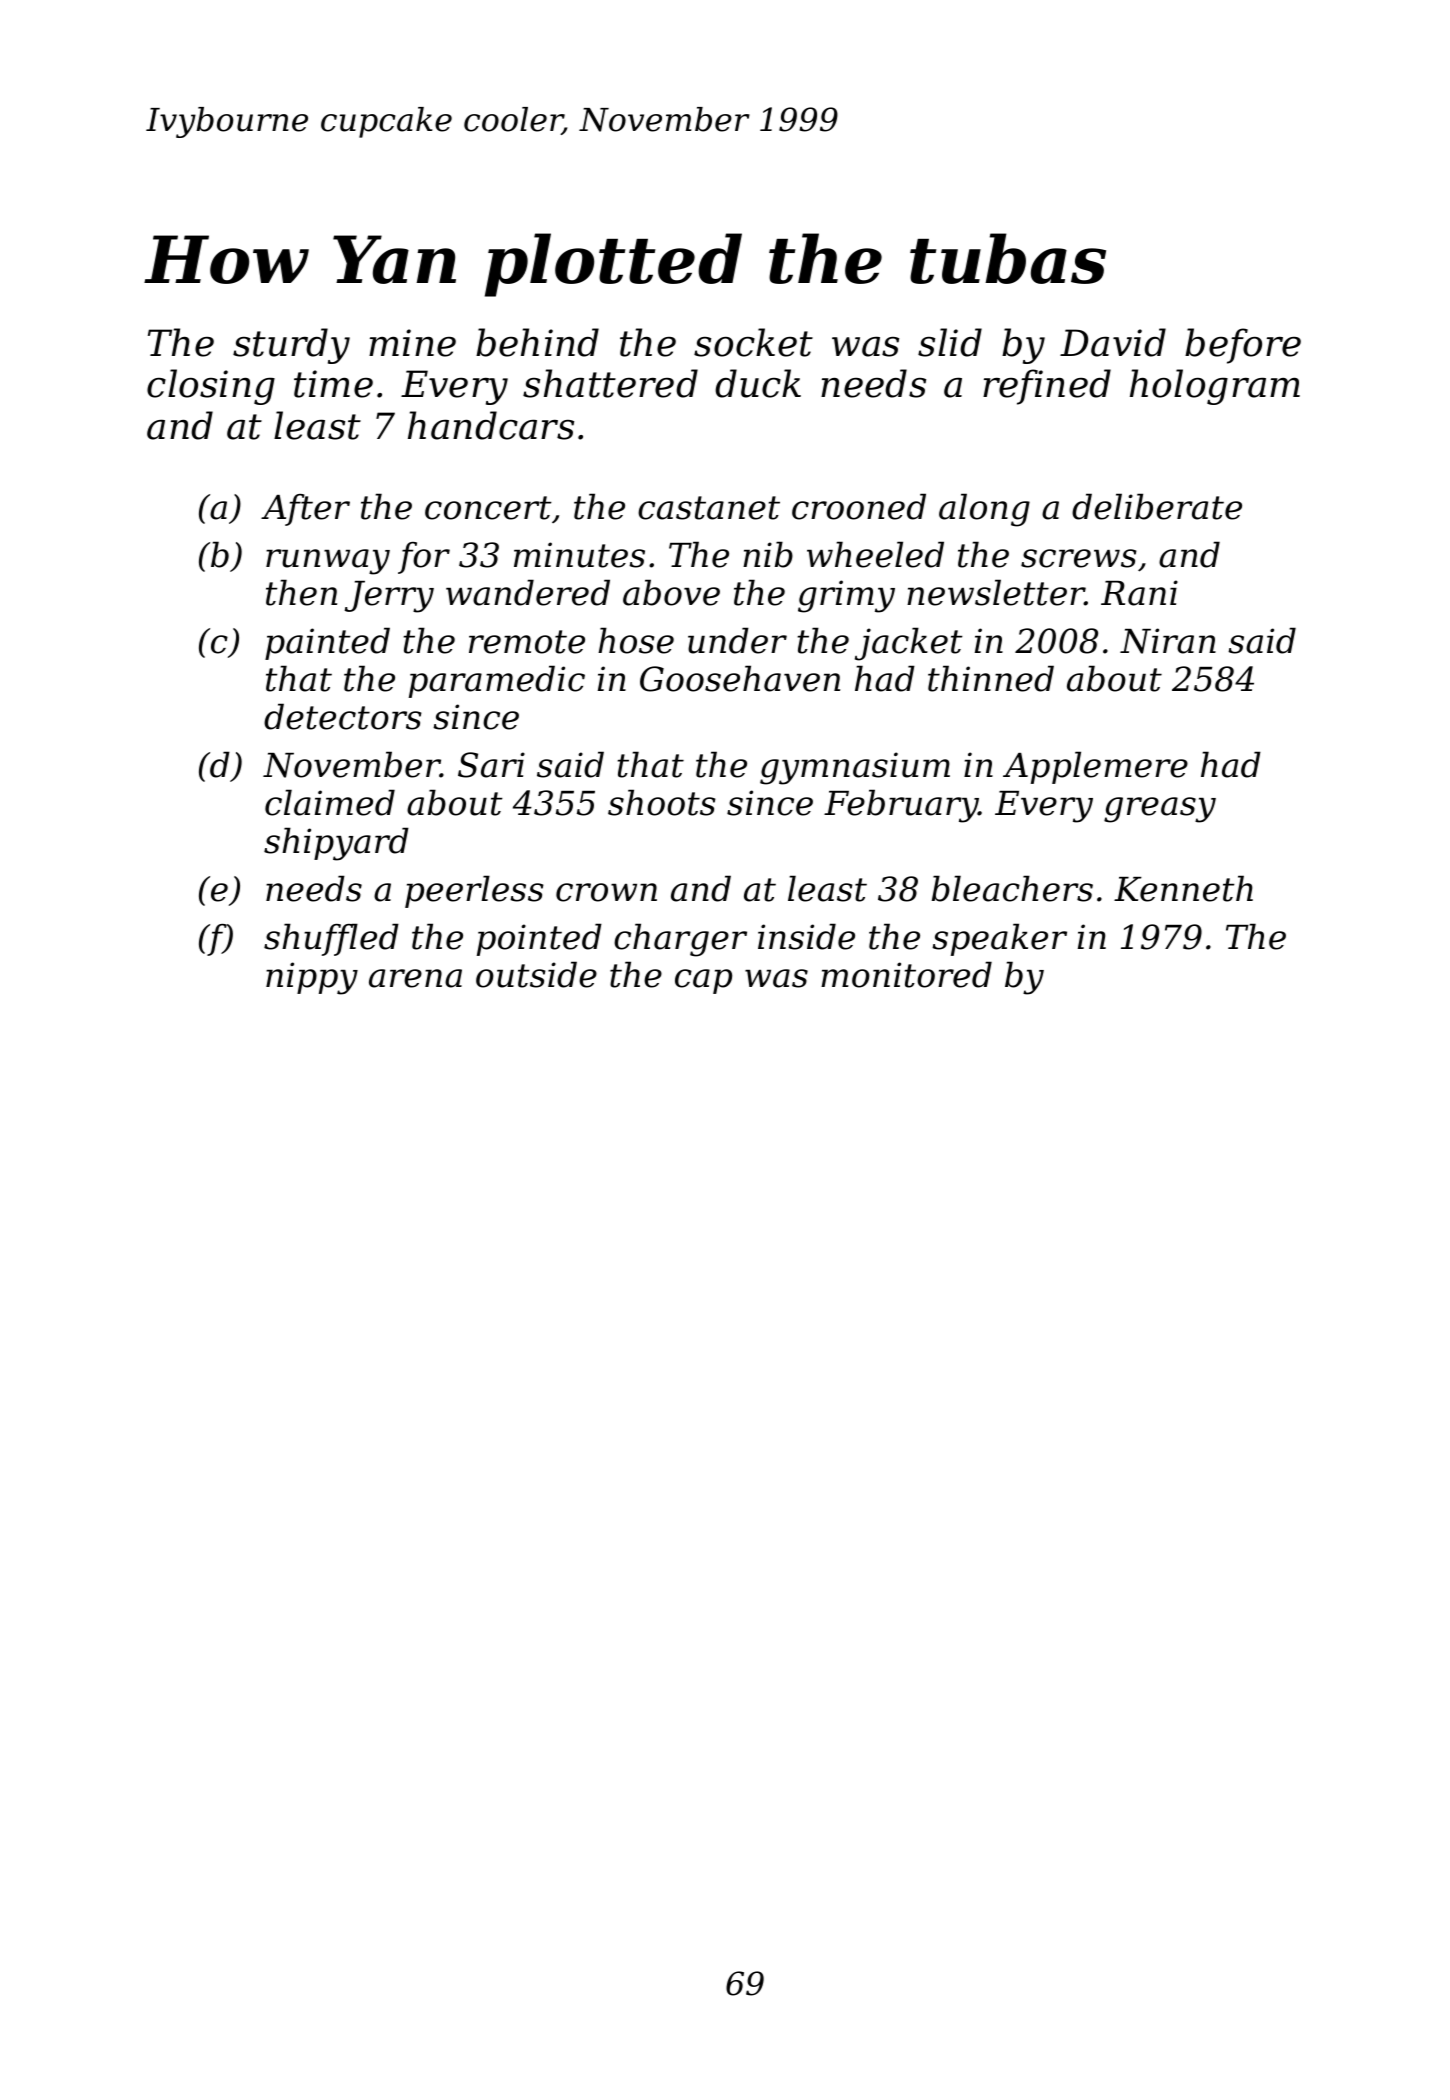 The height and width of the page is (2100, 1450). What do you see at coordinates (906, 974) in the page?
I see `monitored` at bounding box center [906, 974].
